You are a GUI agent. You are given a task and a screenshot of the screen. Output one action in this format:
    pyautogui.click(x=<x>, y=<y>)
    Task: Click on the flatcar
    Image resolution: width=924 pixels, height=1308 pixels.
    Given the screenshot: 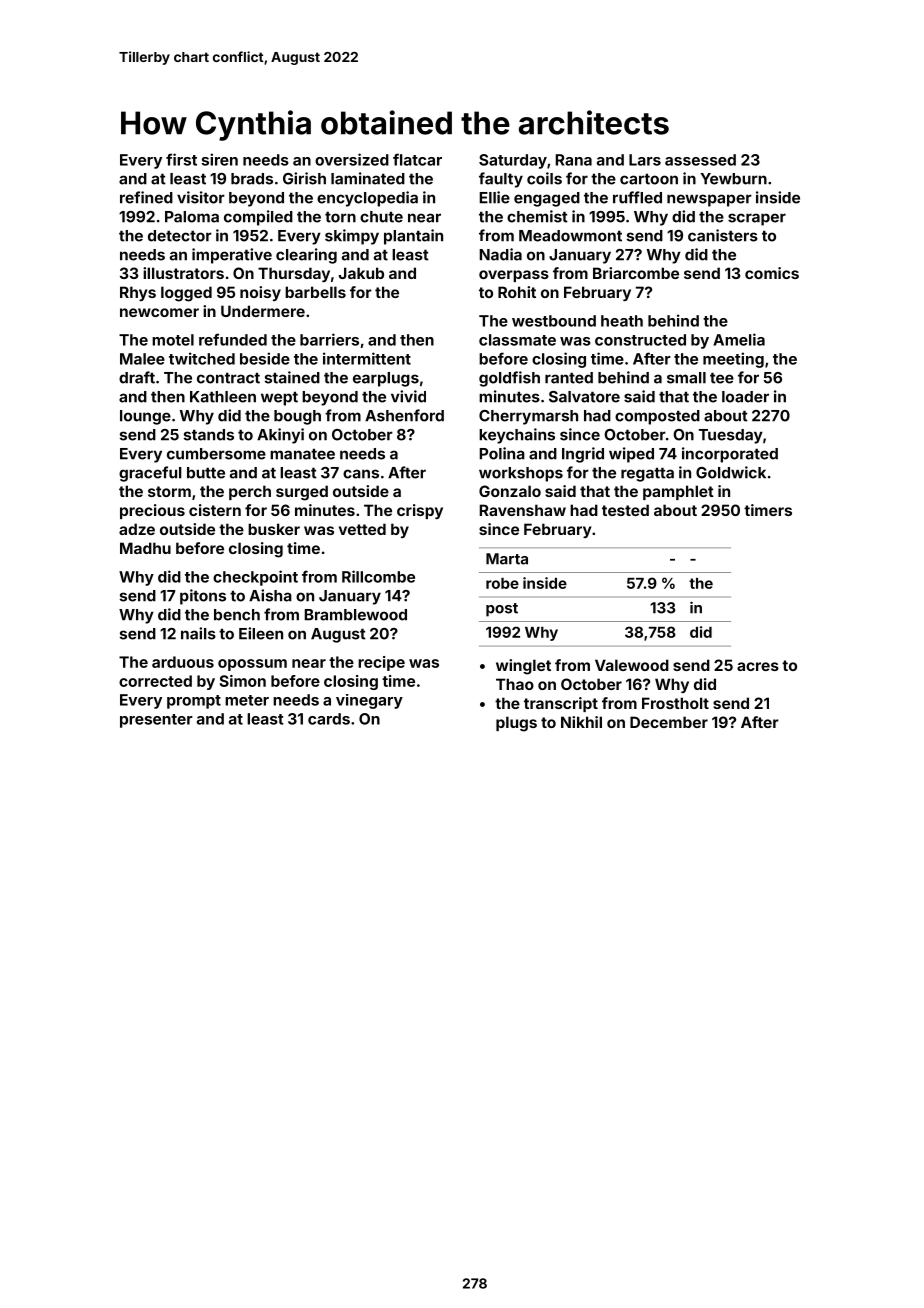 What is the action you would take?
    pyautogui.click(x=417, y=159)
